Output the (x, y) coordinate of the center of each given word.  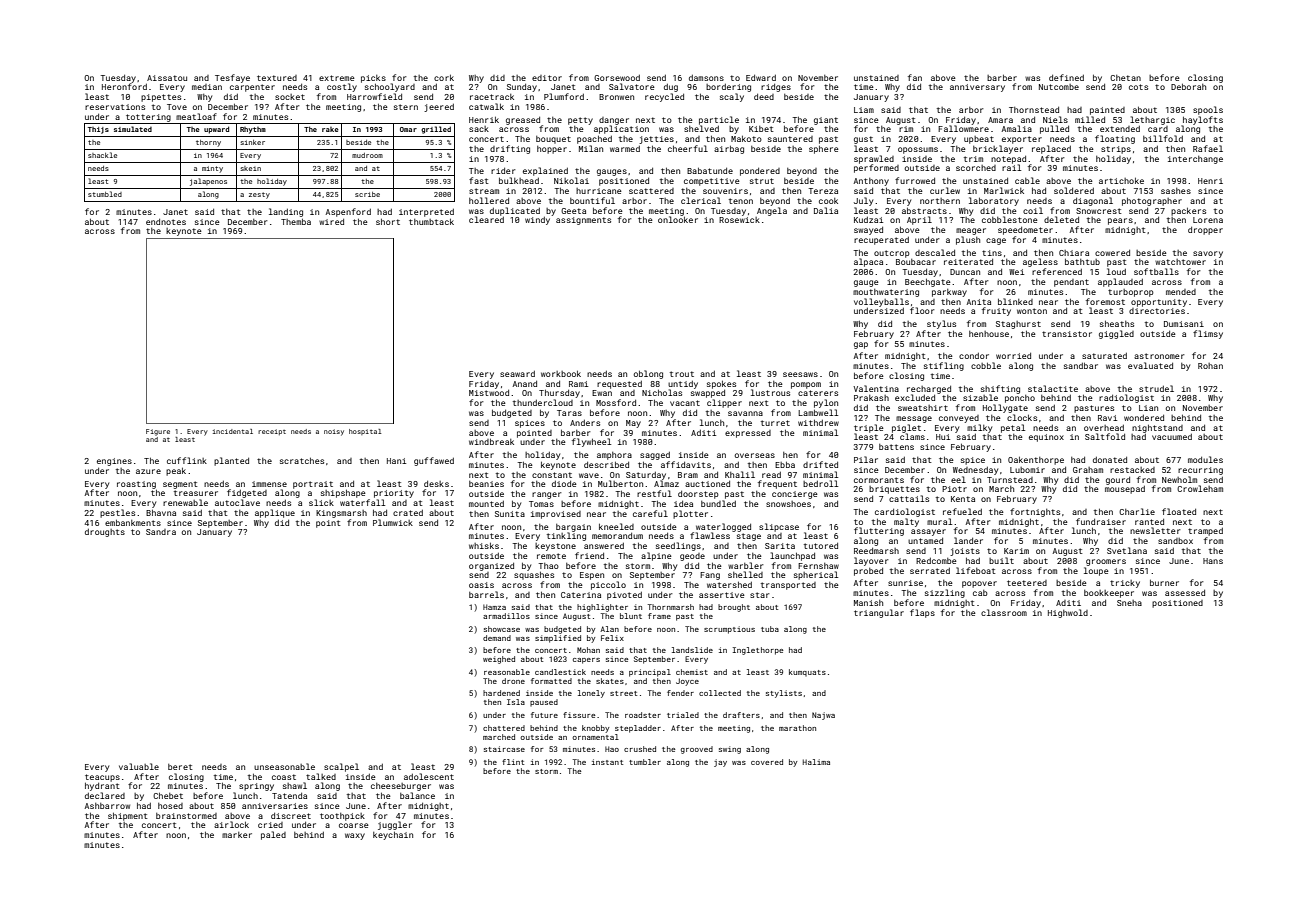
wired (331, 222)
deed (764, 97)
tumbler (645, 762)
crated (408, 513)
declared (105, 795)
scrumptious (729, 630)
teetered (1027, 583)
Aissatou (167, 78)
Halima (816, 762)
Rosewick (739, 220)
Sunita (510, 514)
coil (1033, 210)
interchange (1195, 160)
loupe (1096, 571)
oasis (481, 585)
